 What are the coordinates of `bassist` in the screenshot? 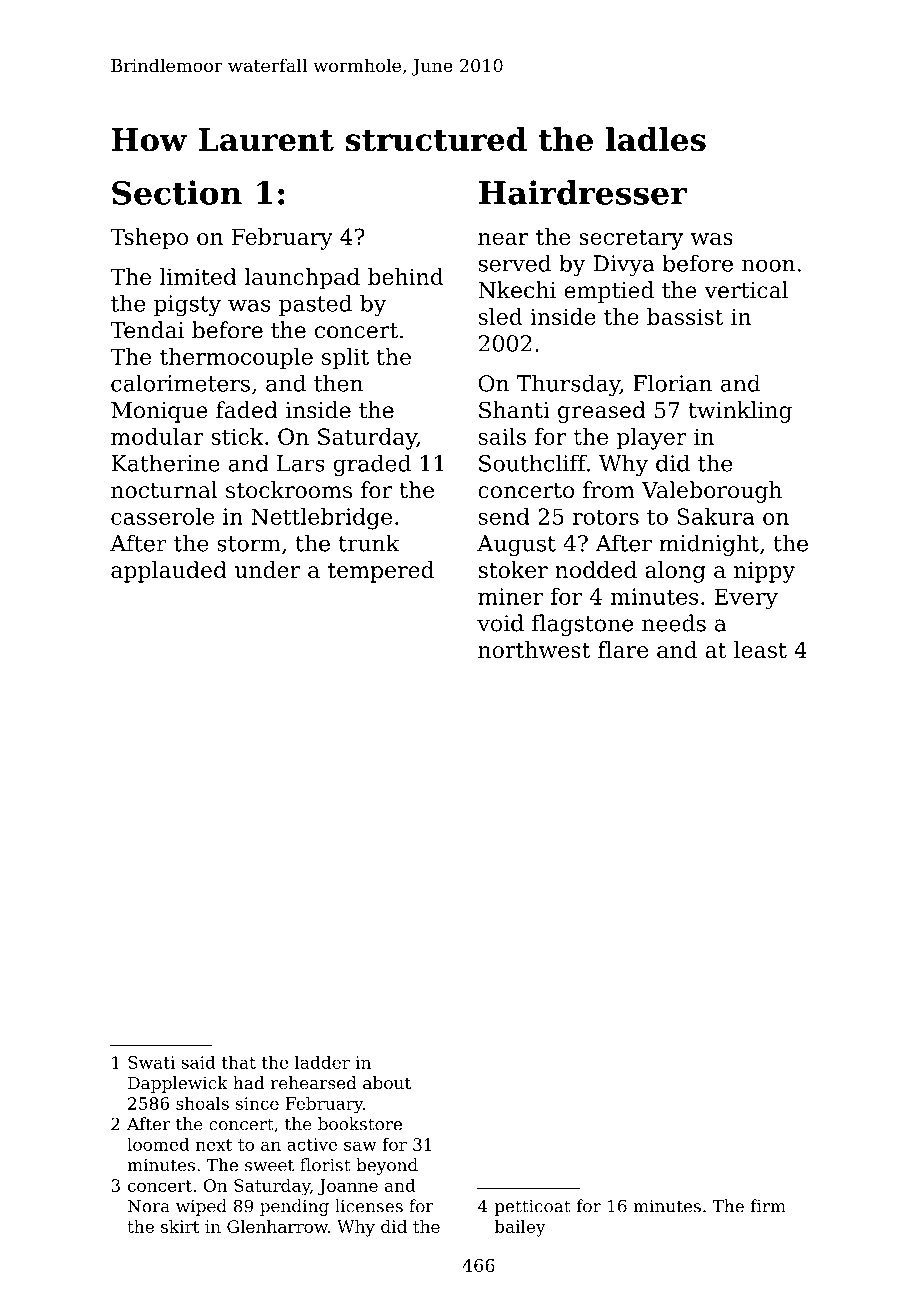 It's located at (685, 316).
